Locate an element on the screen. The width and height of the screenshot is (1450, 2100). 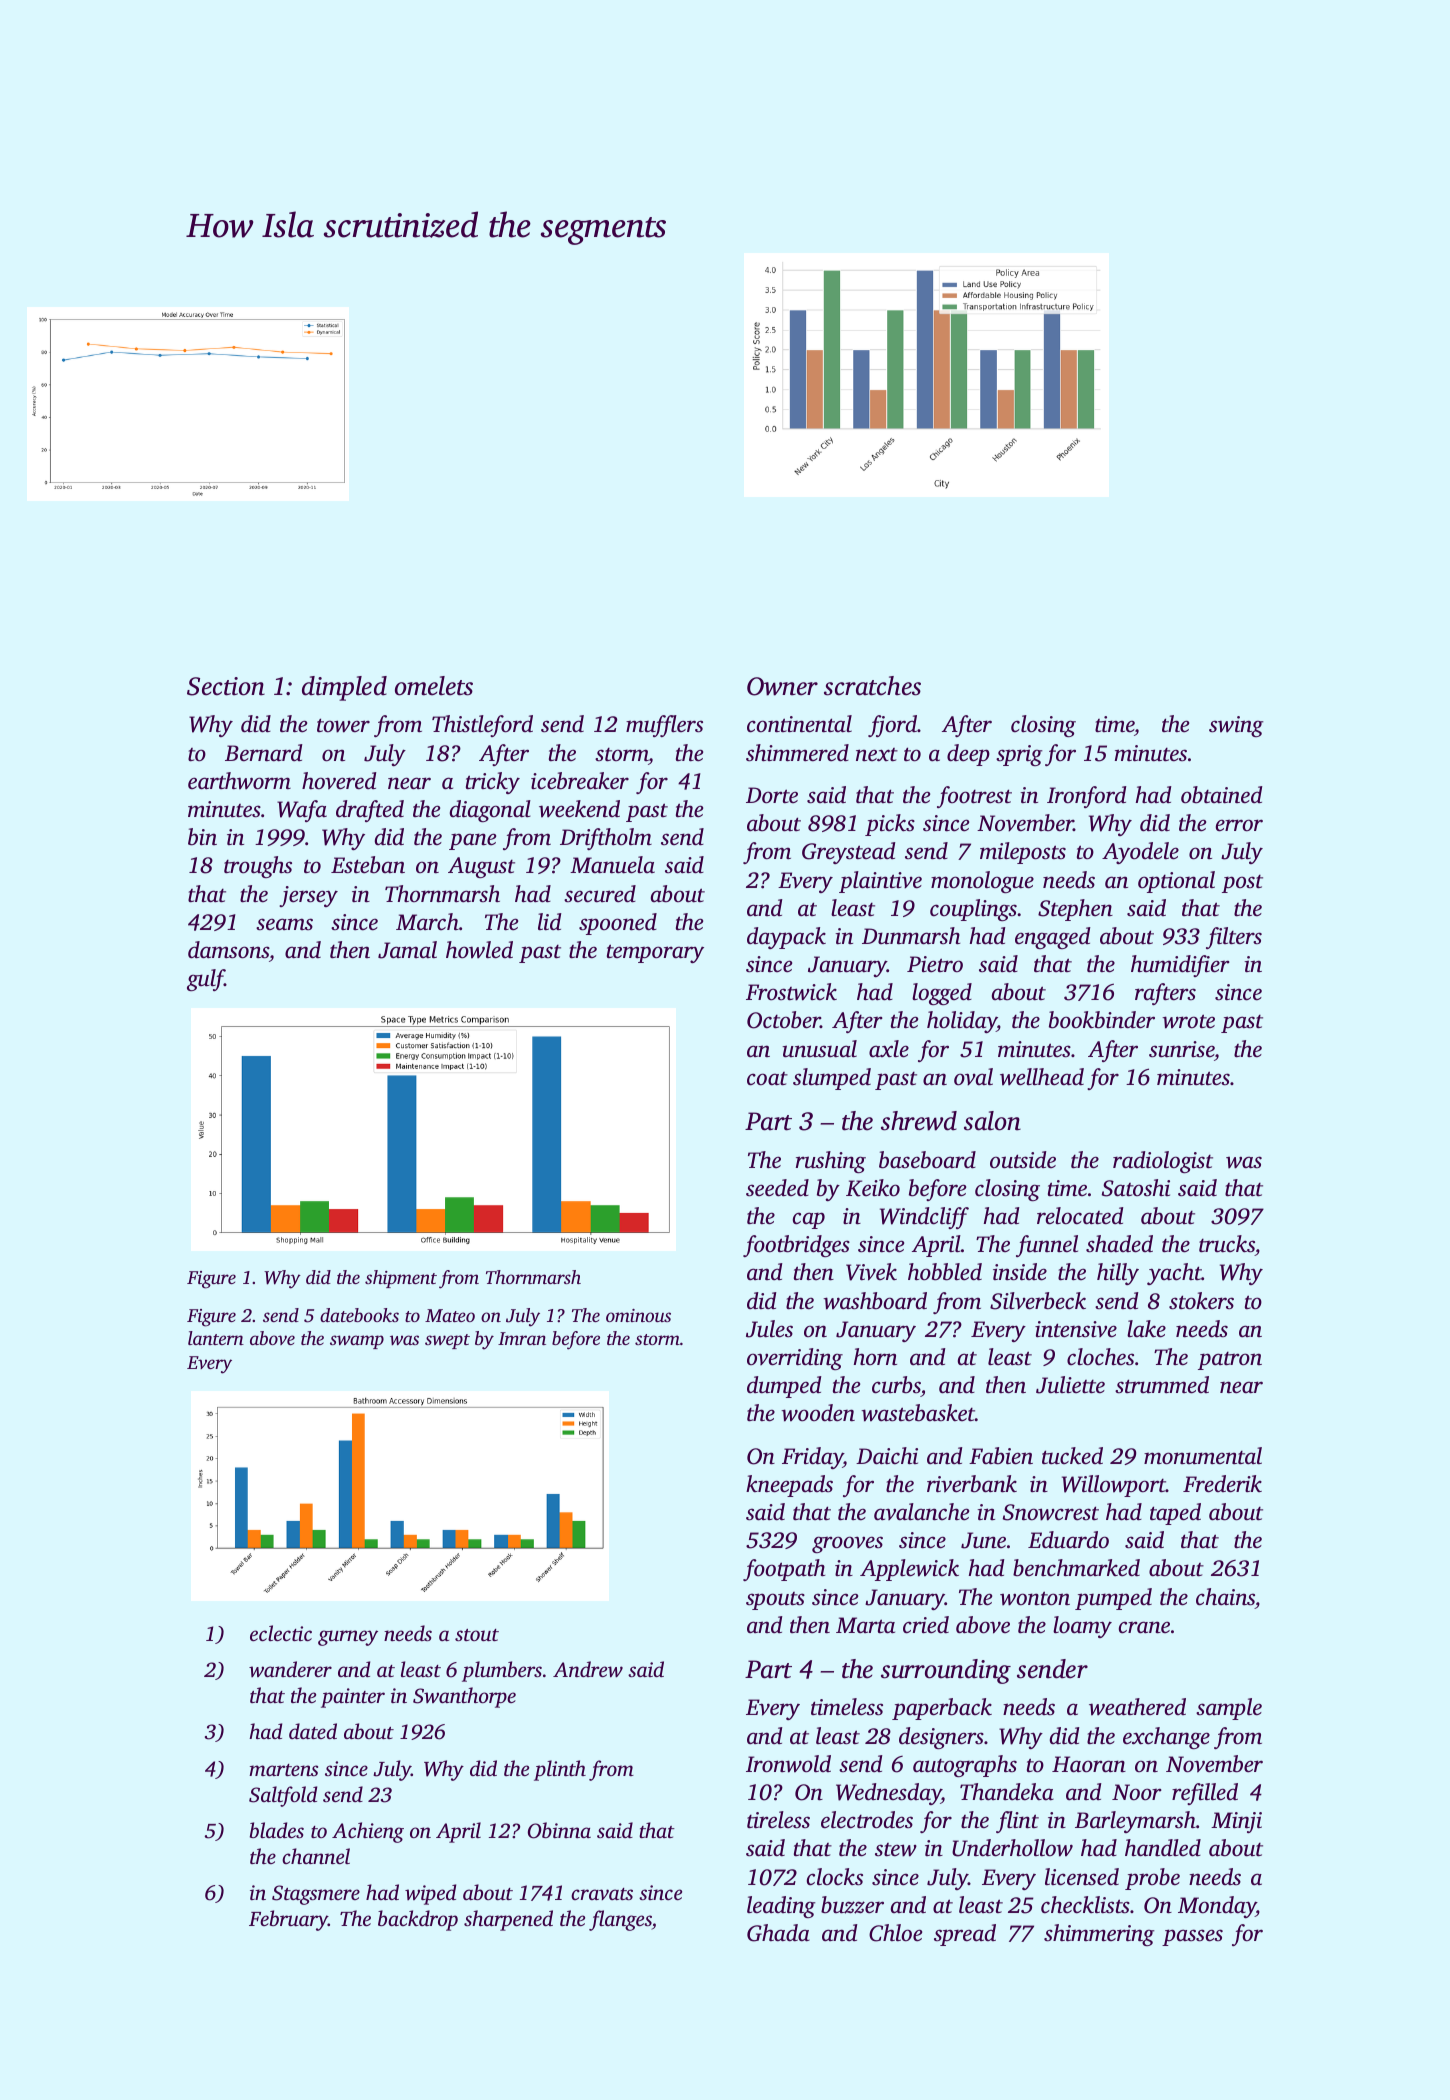
Greystead is located at coordinates (849, 853).
